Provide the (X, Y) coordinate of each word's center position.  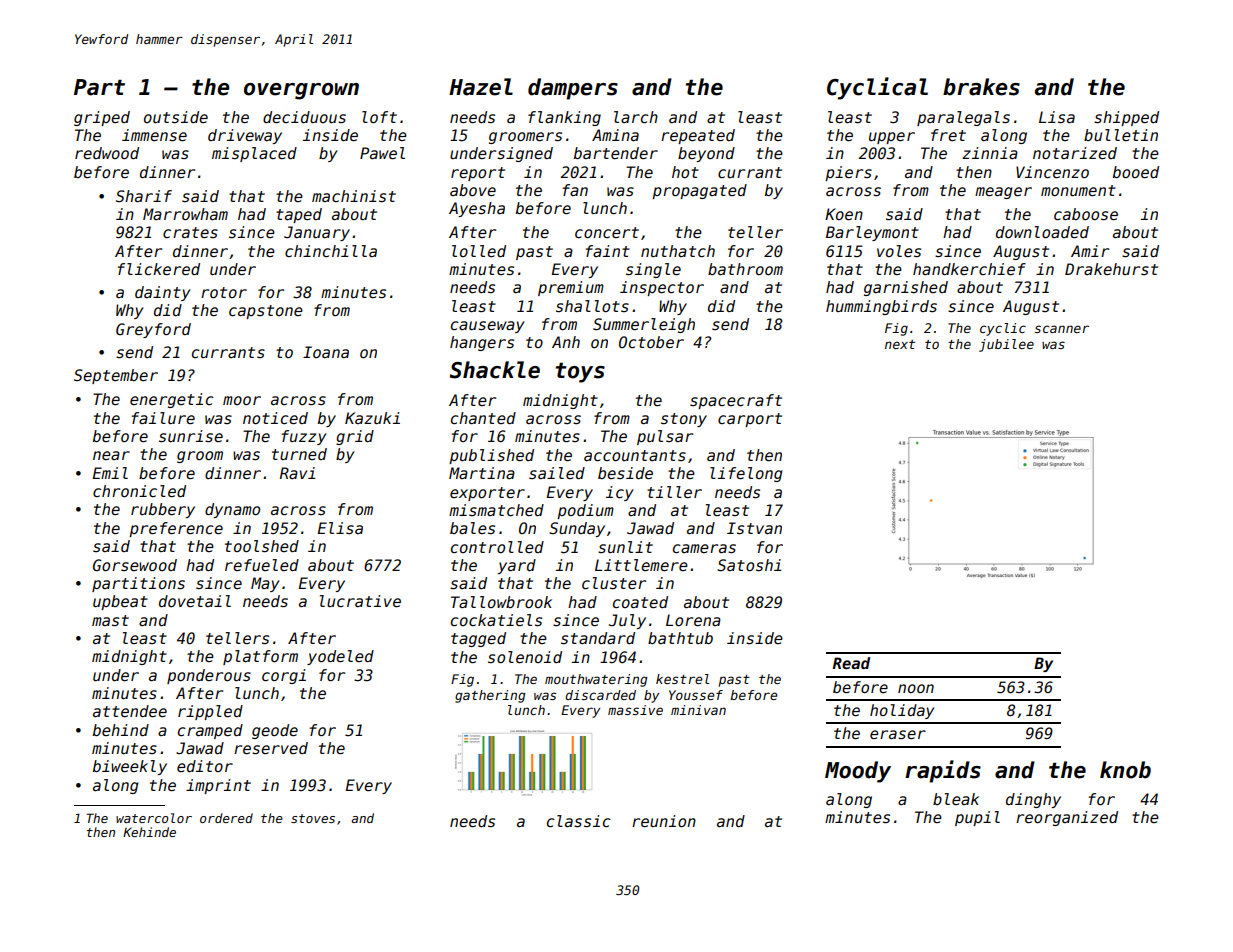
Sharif (144, 196)
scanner (1062, 329)
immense (154, 135)
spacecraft (736, 401)
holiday (902, 711)
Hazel (481, 87)
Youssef (696, 695)
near (111, 455)
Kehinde (149, 832)
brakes (981, 87)
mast (110, 621)
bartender (616, 153)
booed (1136, 172)
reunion (664, 821)
